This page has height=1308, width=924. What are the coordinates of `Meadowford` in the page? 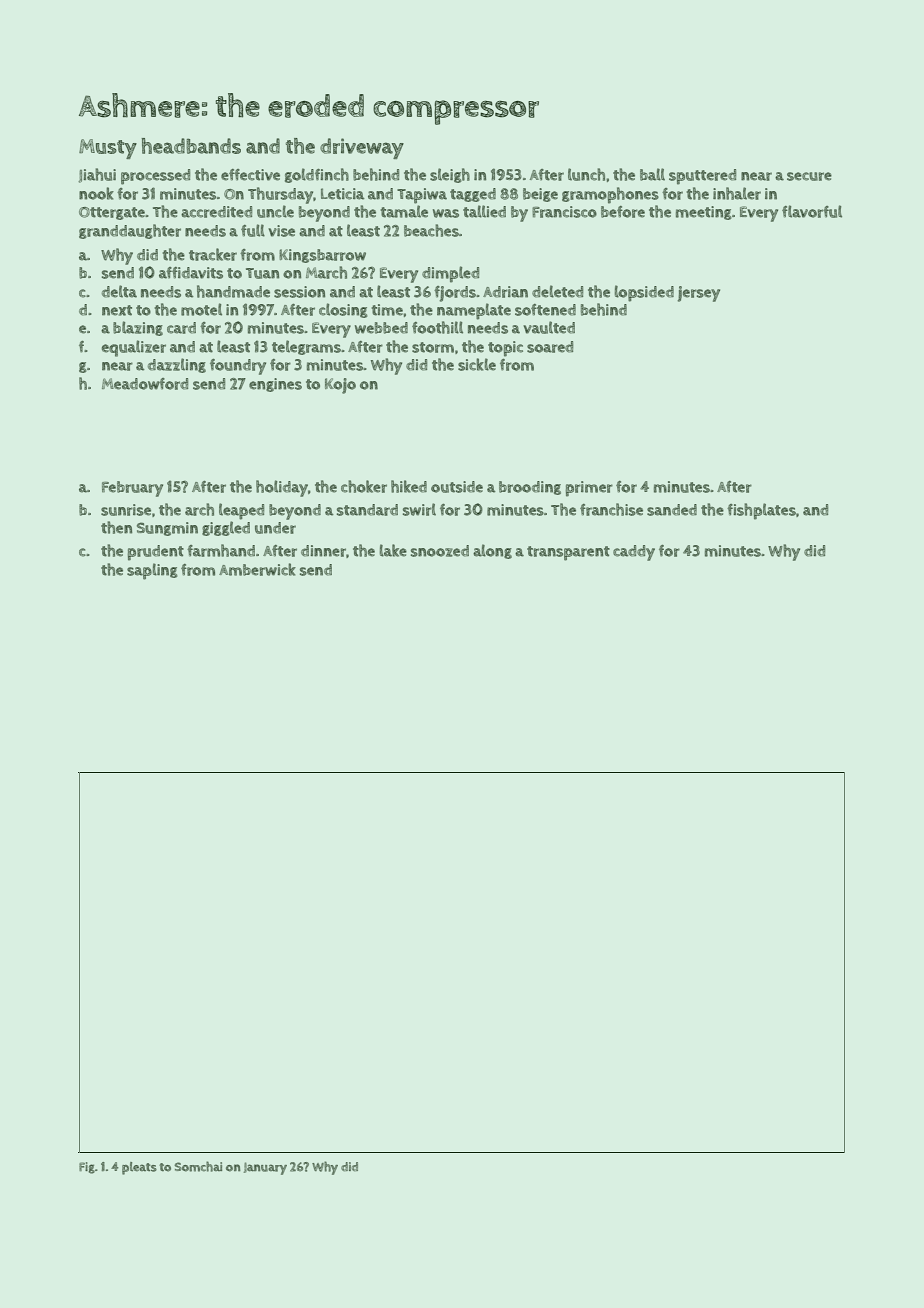 It's located at (145, 384).
